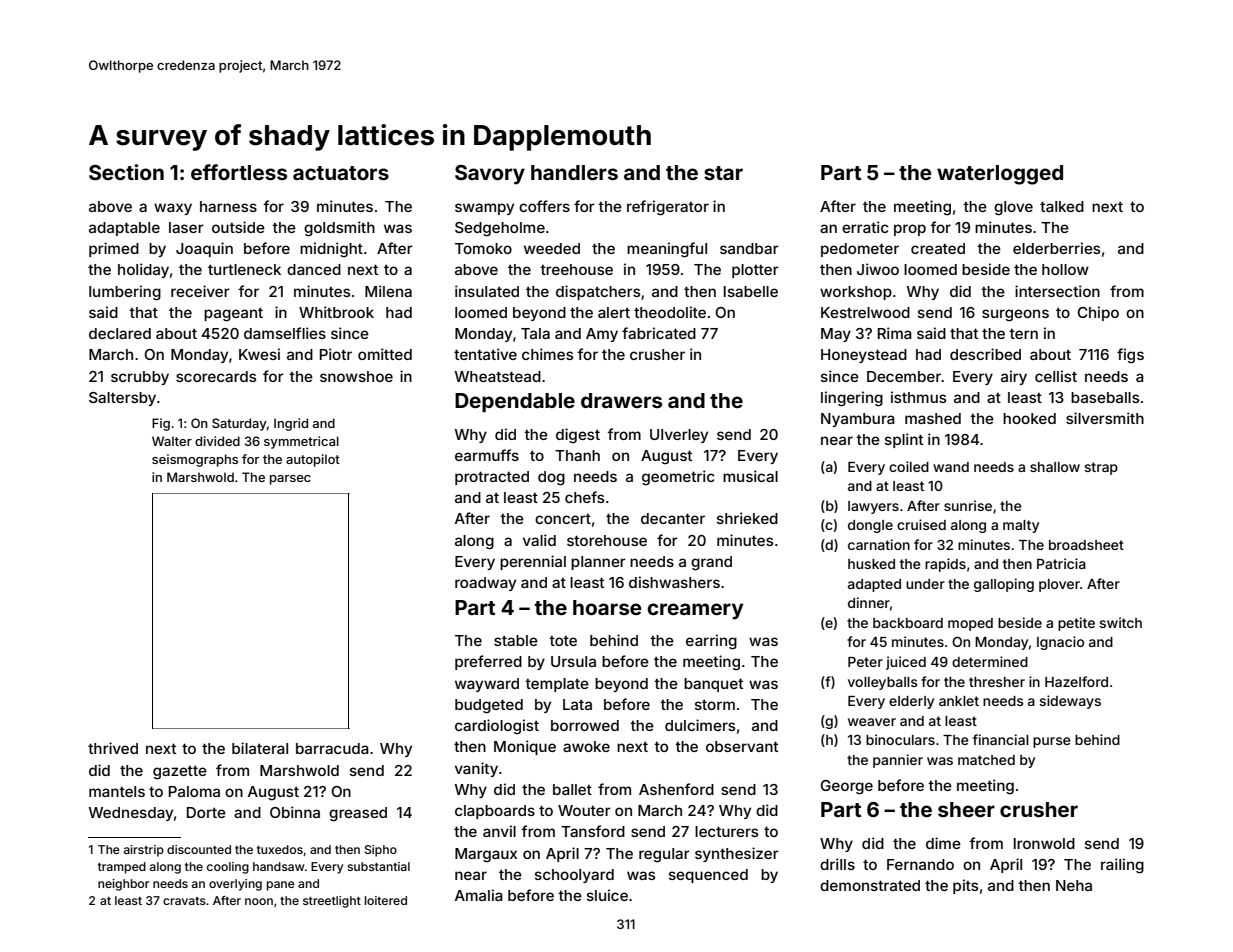 The width and height of the page is (1233, 952). Describe the element at coordinates (723, 173) in the page. I see `star` at that location.
